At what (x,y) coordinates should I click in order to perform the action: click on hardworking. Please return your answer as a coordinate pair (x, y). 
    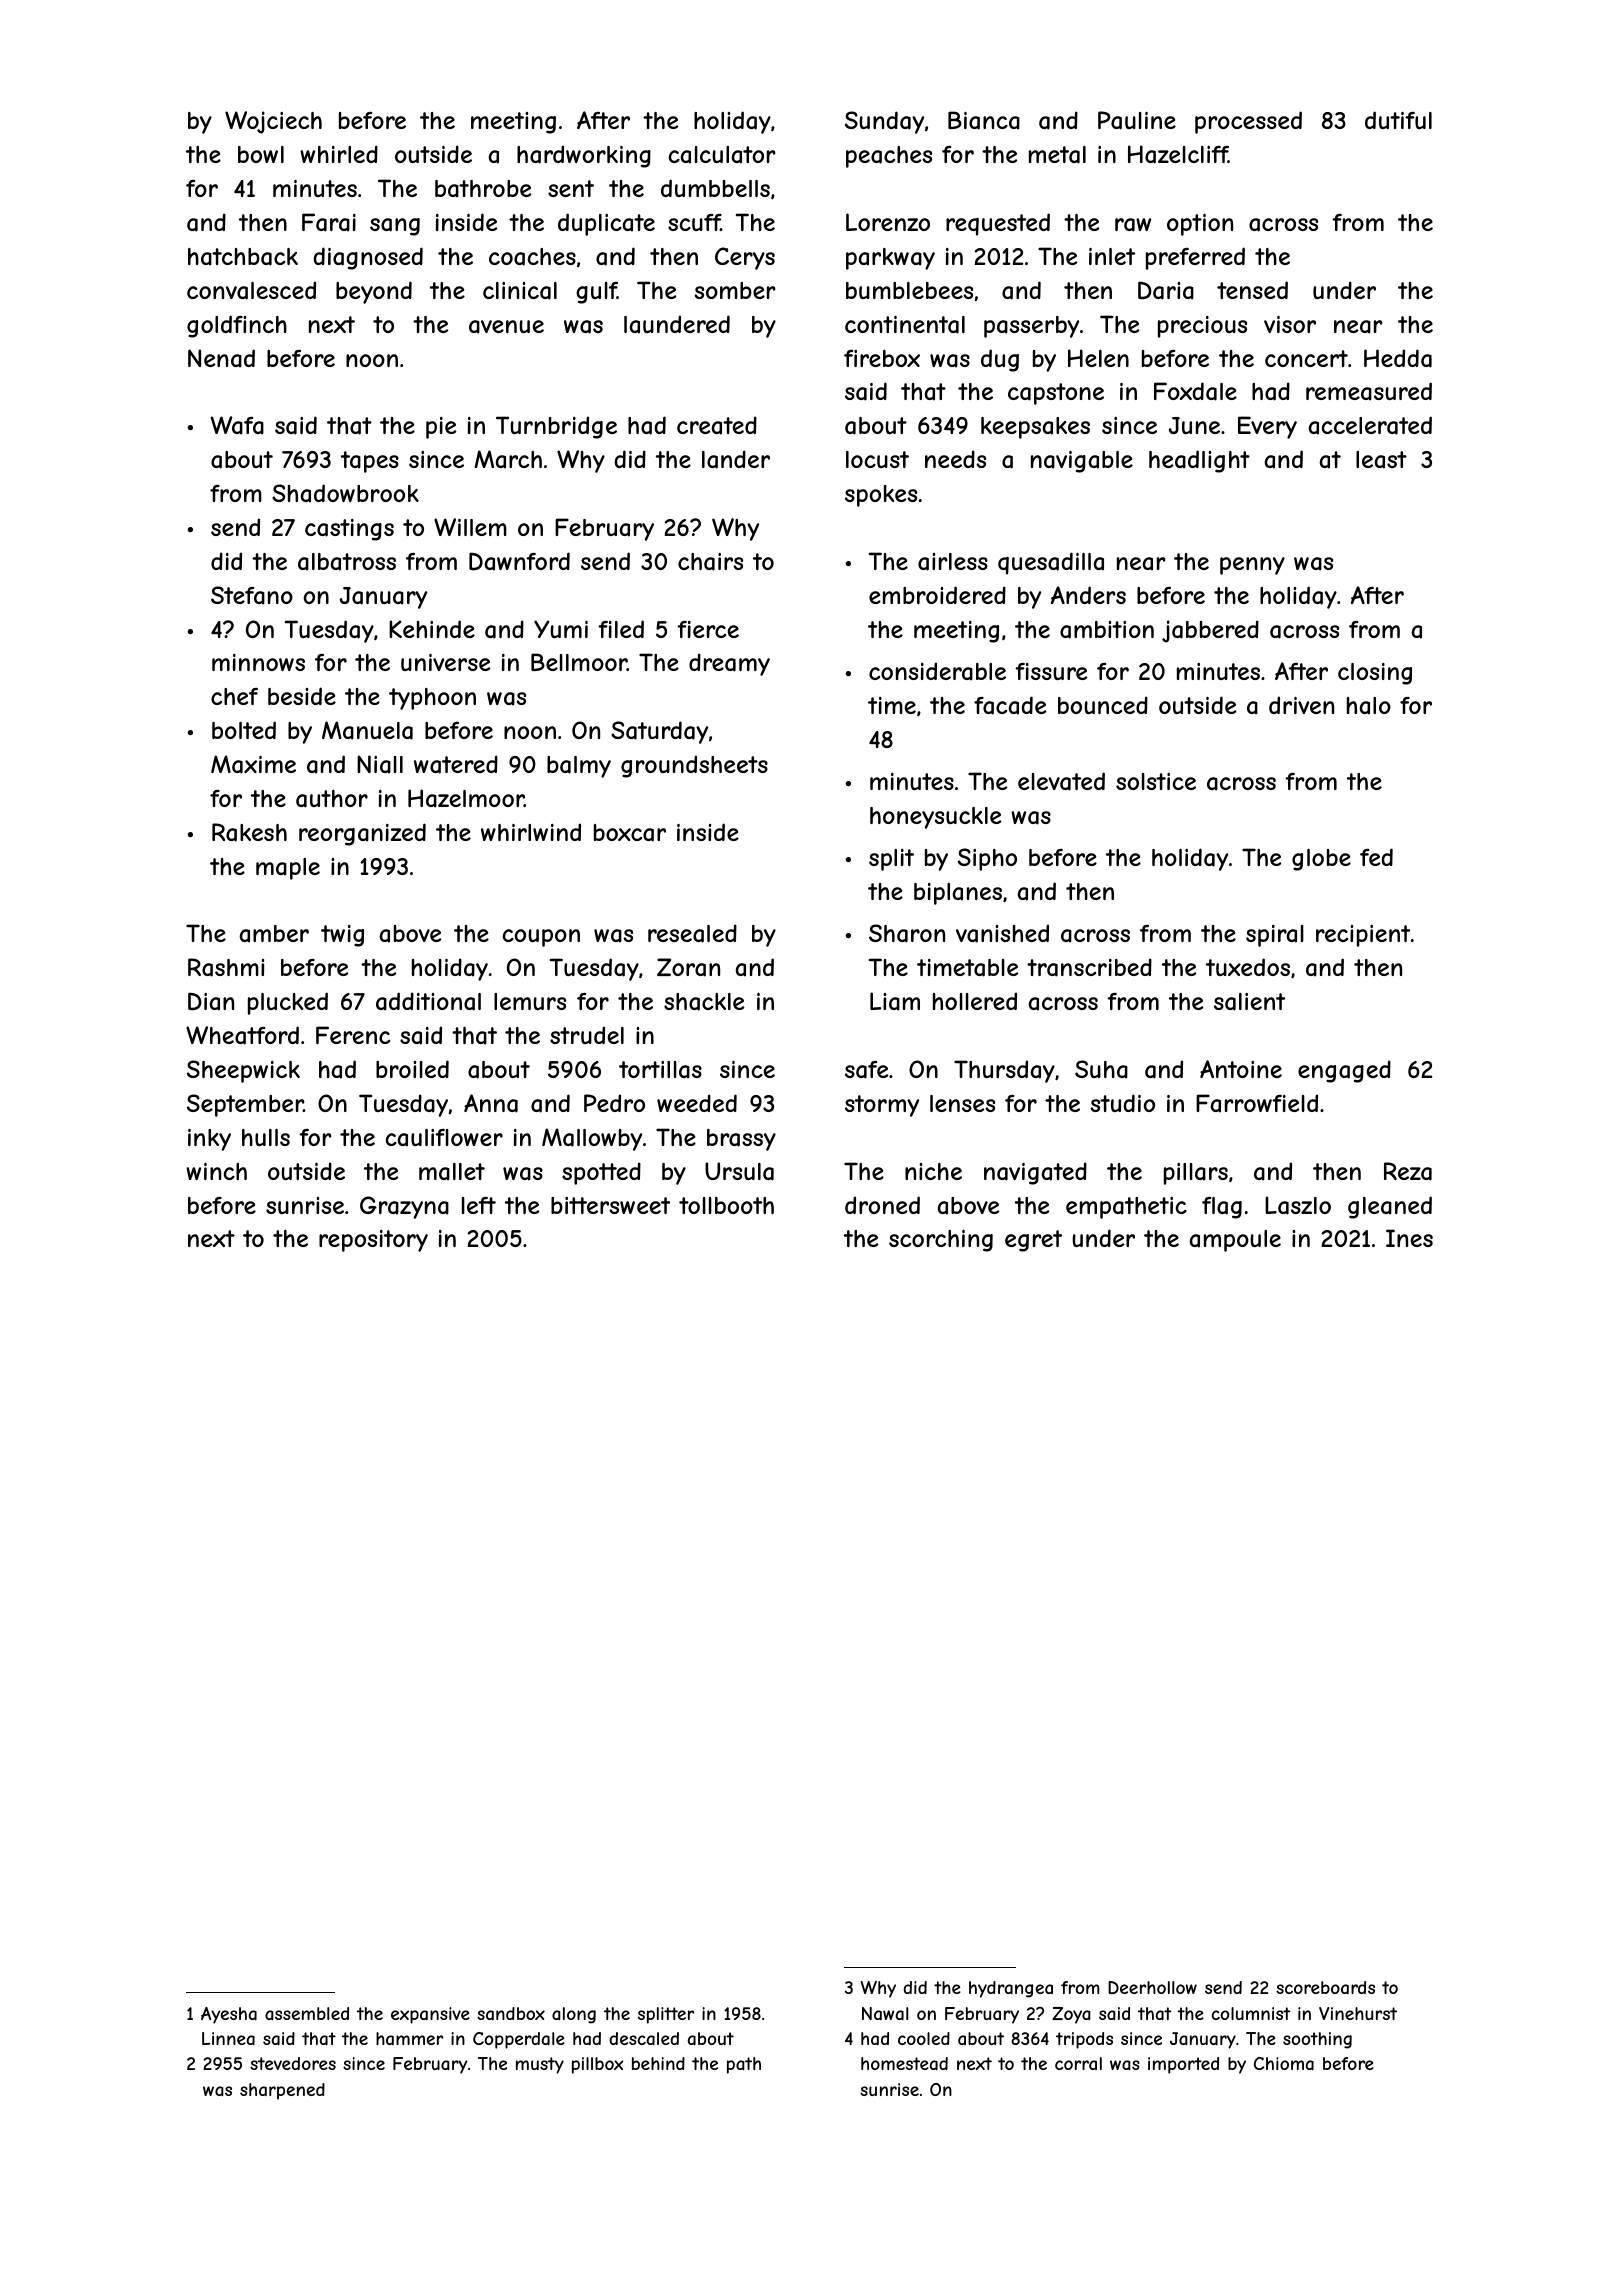
    Looking at the image, I should click on (584, 156).
